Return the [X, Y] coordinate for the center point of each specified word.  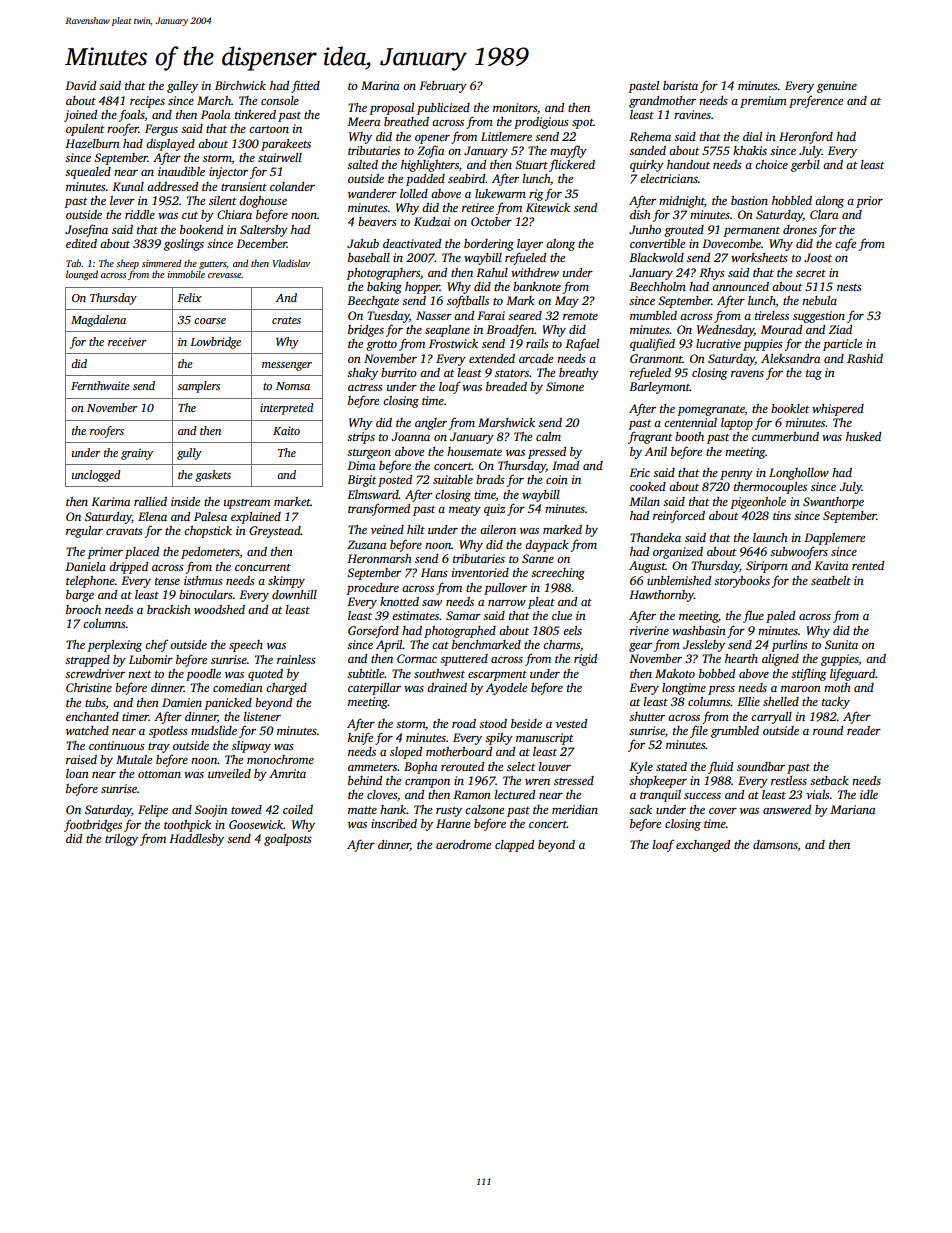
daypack [547, 546]
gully [189, 454]
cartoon [269, 129]
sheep [127, 264]
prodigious [541, 123]
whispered [838, 410]
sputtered [464, 660]
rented [868, 565]
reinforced [679, 516]
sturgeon [369, 454]
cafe [845, 244]
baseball [369, 257]
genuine [837, 87]
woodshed [219, 609]
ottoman [159, 774]
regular [84, 532]
